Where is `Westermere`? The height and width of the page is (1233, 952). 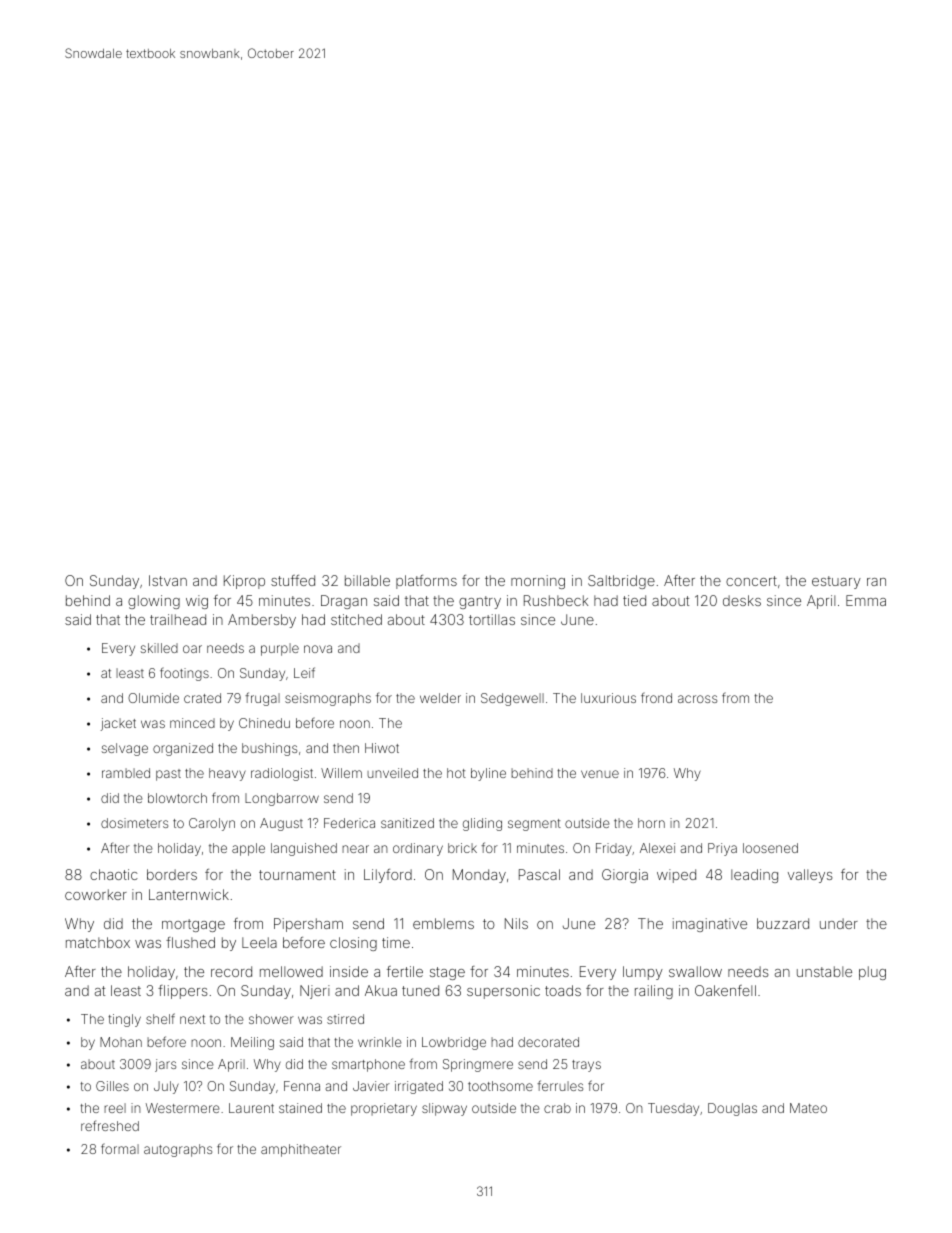 Westermere is located at coordinates (183, 1108).
